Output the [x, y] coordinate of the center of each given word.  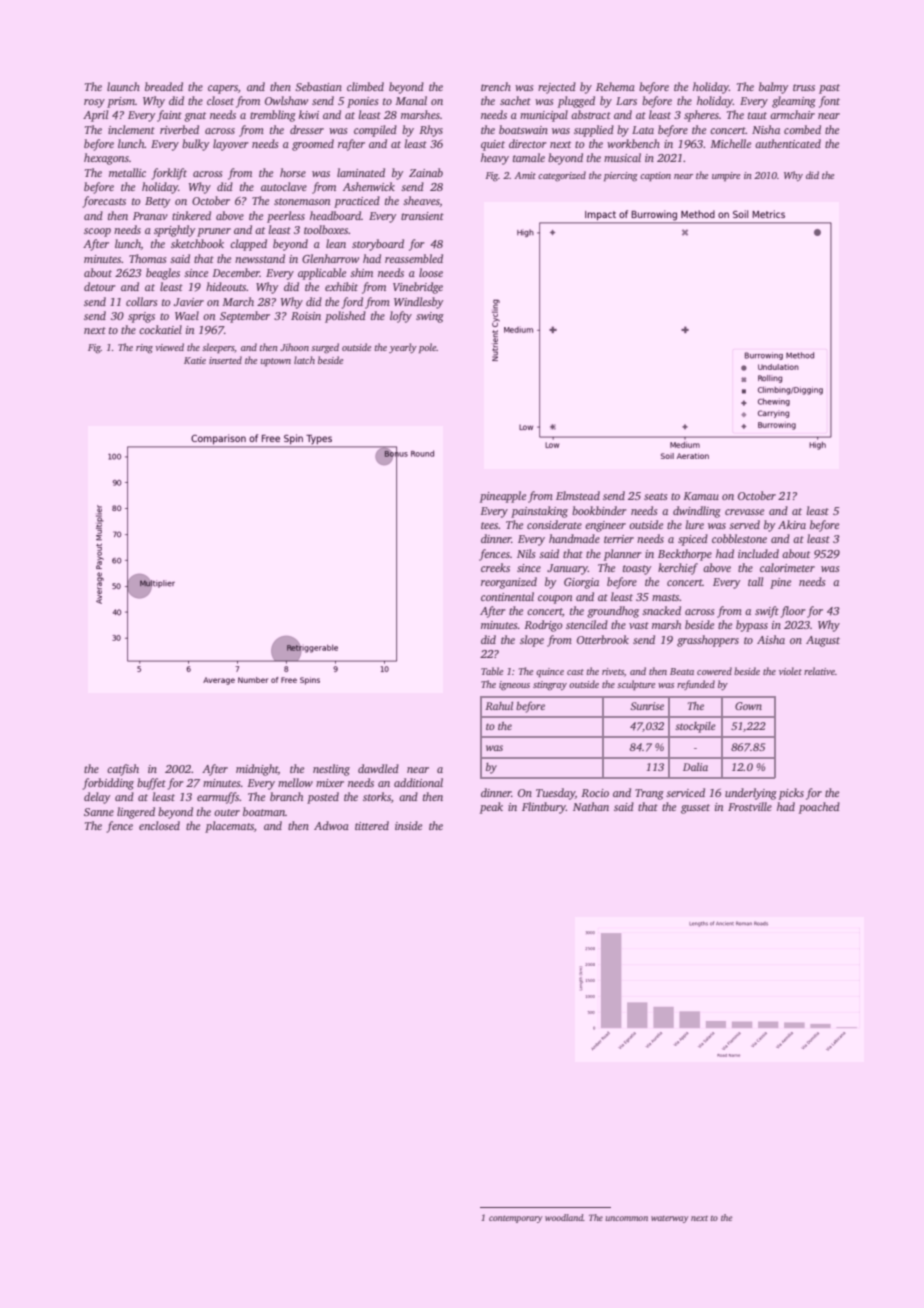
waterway [670, 1219]
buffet [151, 784]
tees [490, 525]
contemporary [516, 1219]
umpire [726, 176]
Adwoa [331, 825]
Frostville [750, 806]
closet [220, 100]
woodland [564, 1217]
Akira [792, 524]
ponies [362, 102]
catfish [123, 770]
